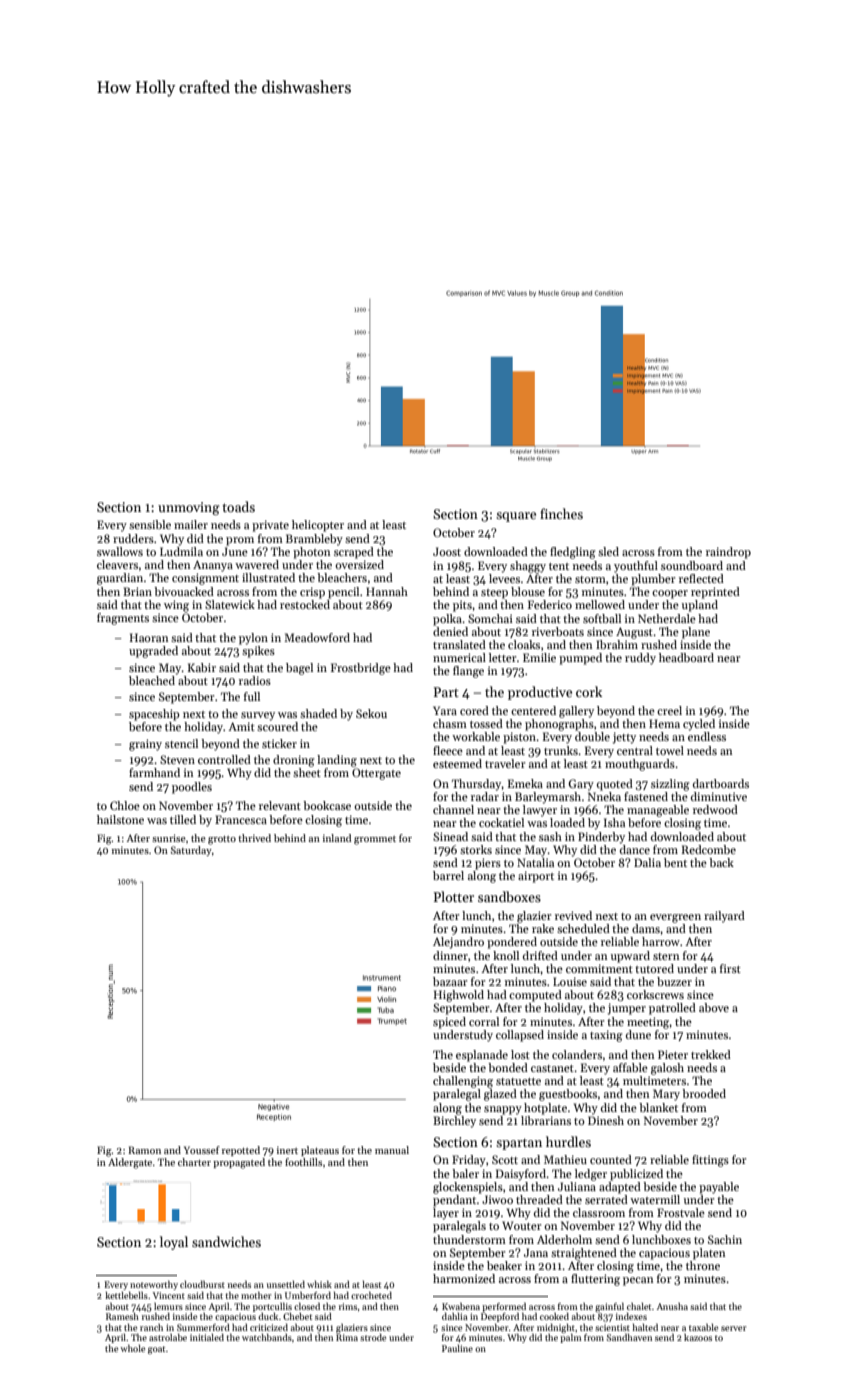  What do you see at coordinates (226, 1241) in the image?
I see `sandwiches` at bounding box center [226, 1241].
